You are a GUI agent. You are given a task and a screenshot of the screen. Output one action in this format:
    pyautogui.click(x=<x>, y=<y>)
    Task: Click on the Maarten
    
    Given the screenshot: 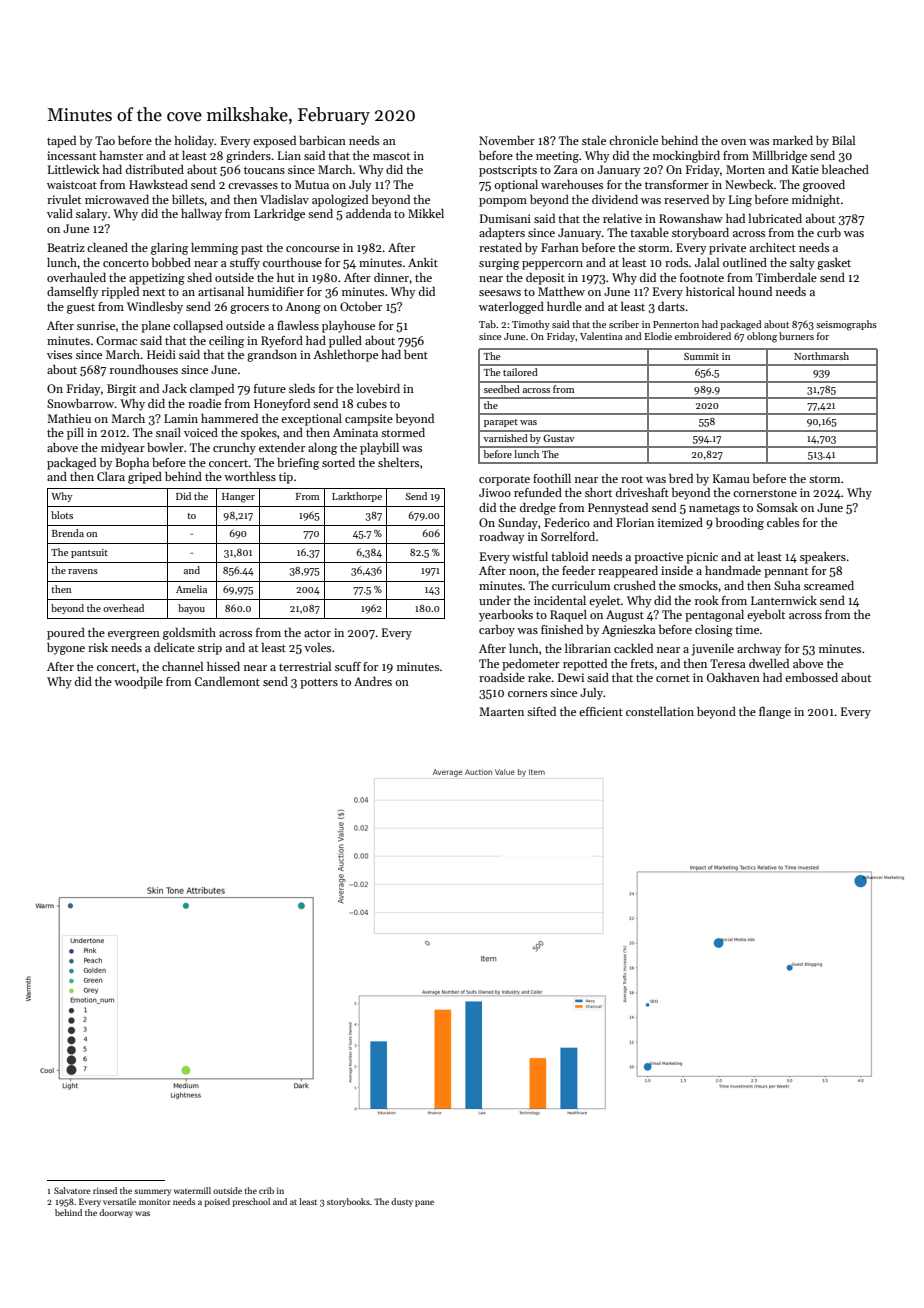 What is the action you would take?
    pyautogui.click(x=501, y=711)
